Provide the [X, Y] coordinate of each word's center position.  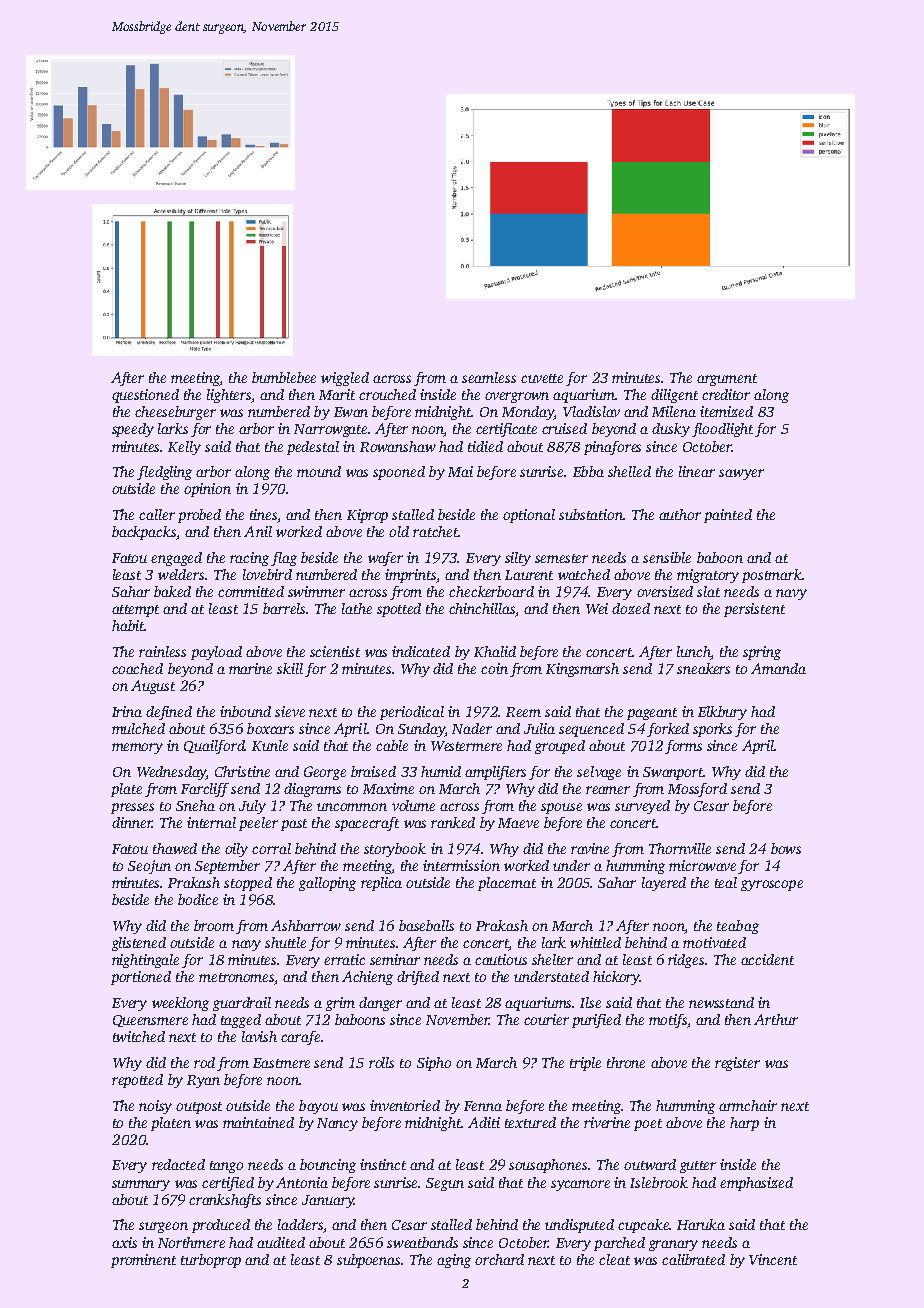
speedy [133, 430]
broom [214, 925]
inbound [245, 711]
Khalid [495, 651]
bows [786, 848]
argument [727, 380]
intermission [461, 865]
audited [281, 1242]
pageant [652, 714]
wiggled [345, 379]
